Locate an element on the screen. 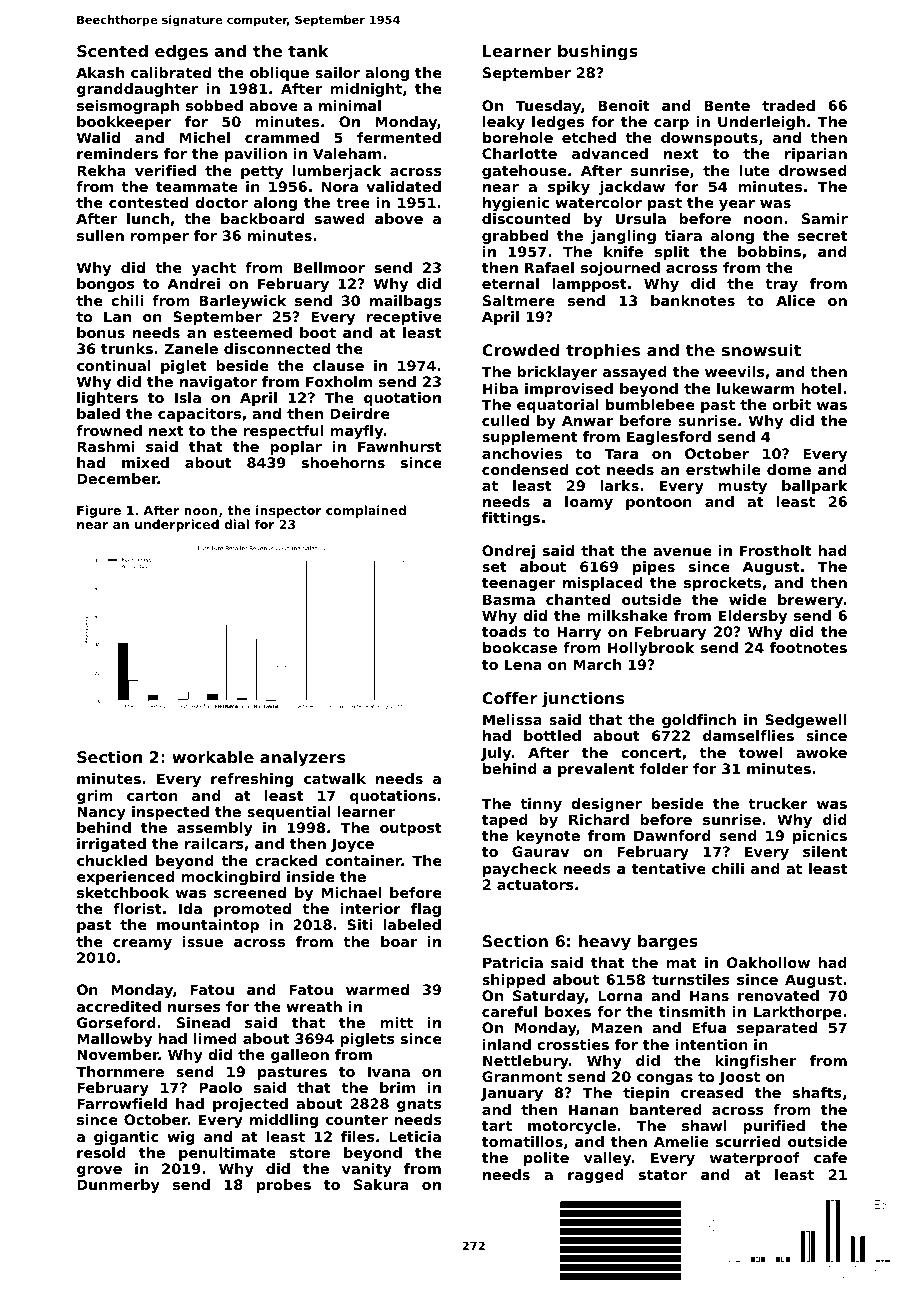 The width and height of the screenshot is (924, 1308). shoehorns is located at coordinates (343, 462).
